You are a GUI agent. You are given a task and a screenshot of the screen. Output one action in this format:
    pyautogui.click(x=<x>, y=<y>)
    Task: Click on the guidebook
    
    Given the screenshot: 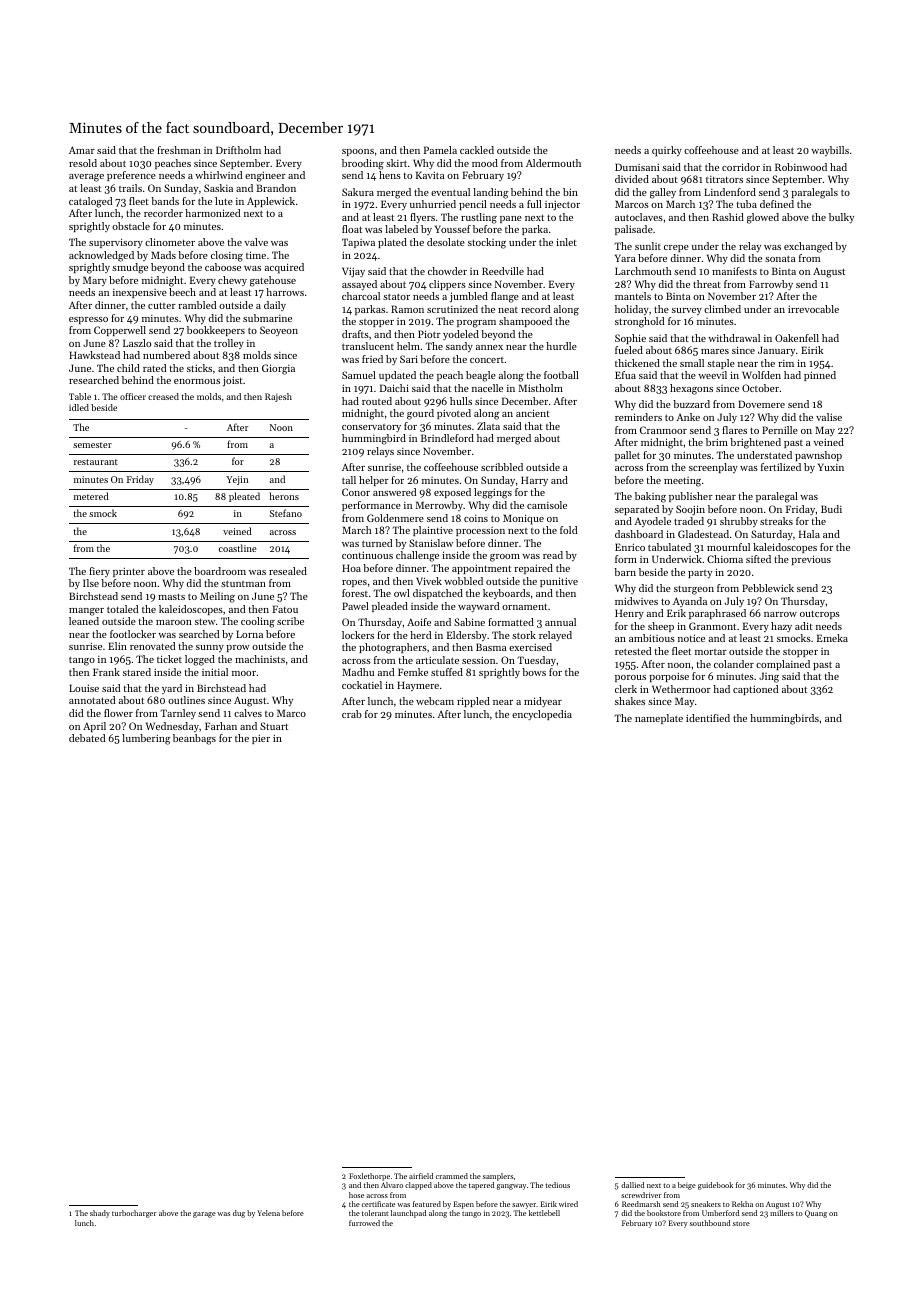 What is the action you would take?
    pyautogui.click(x=715, y=1186)
